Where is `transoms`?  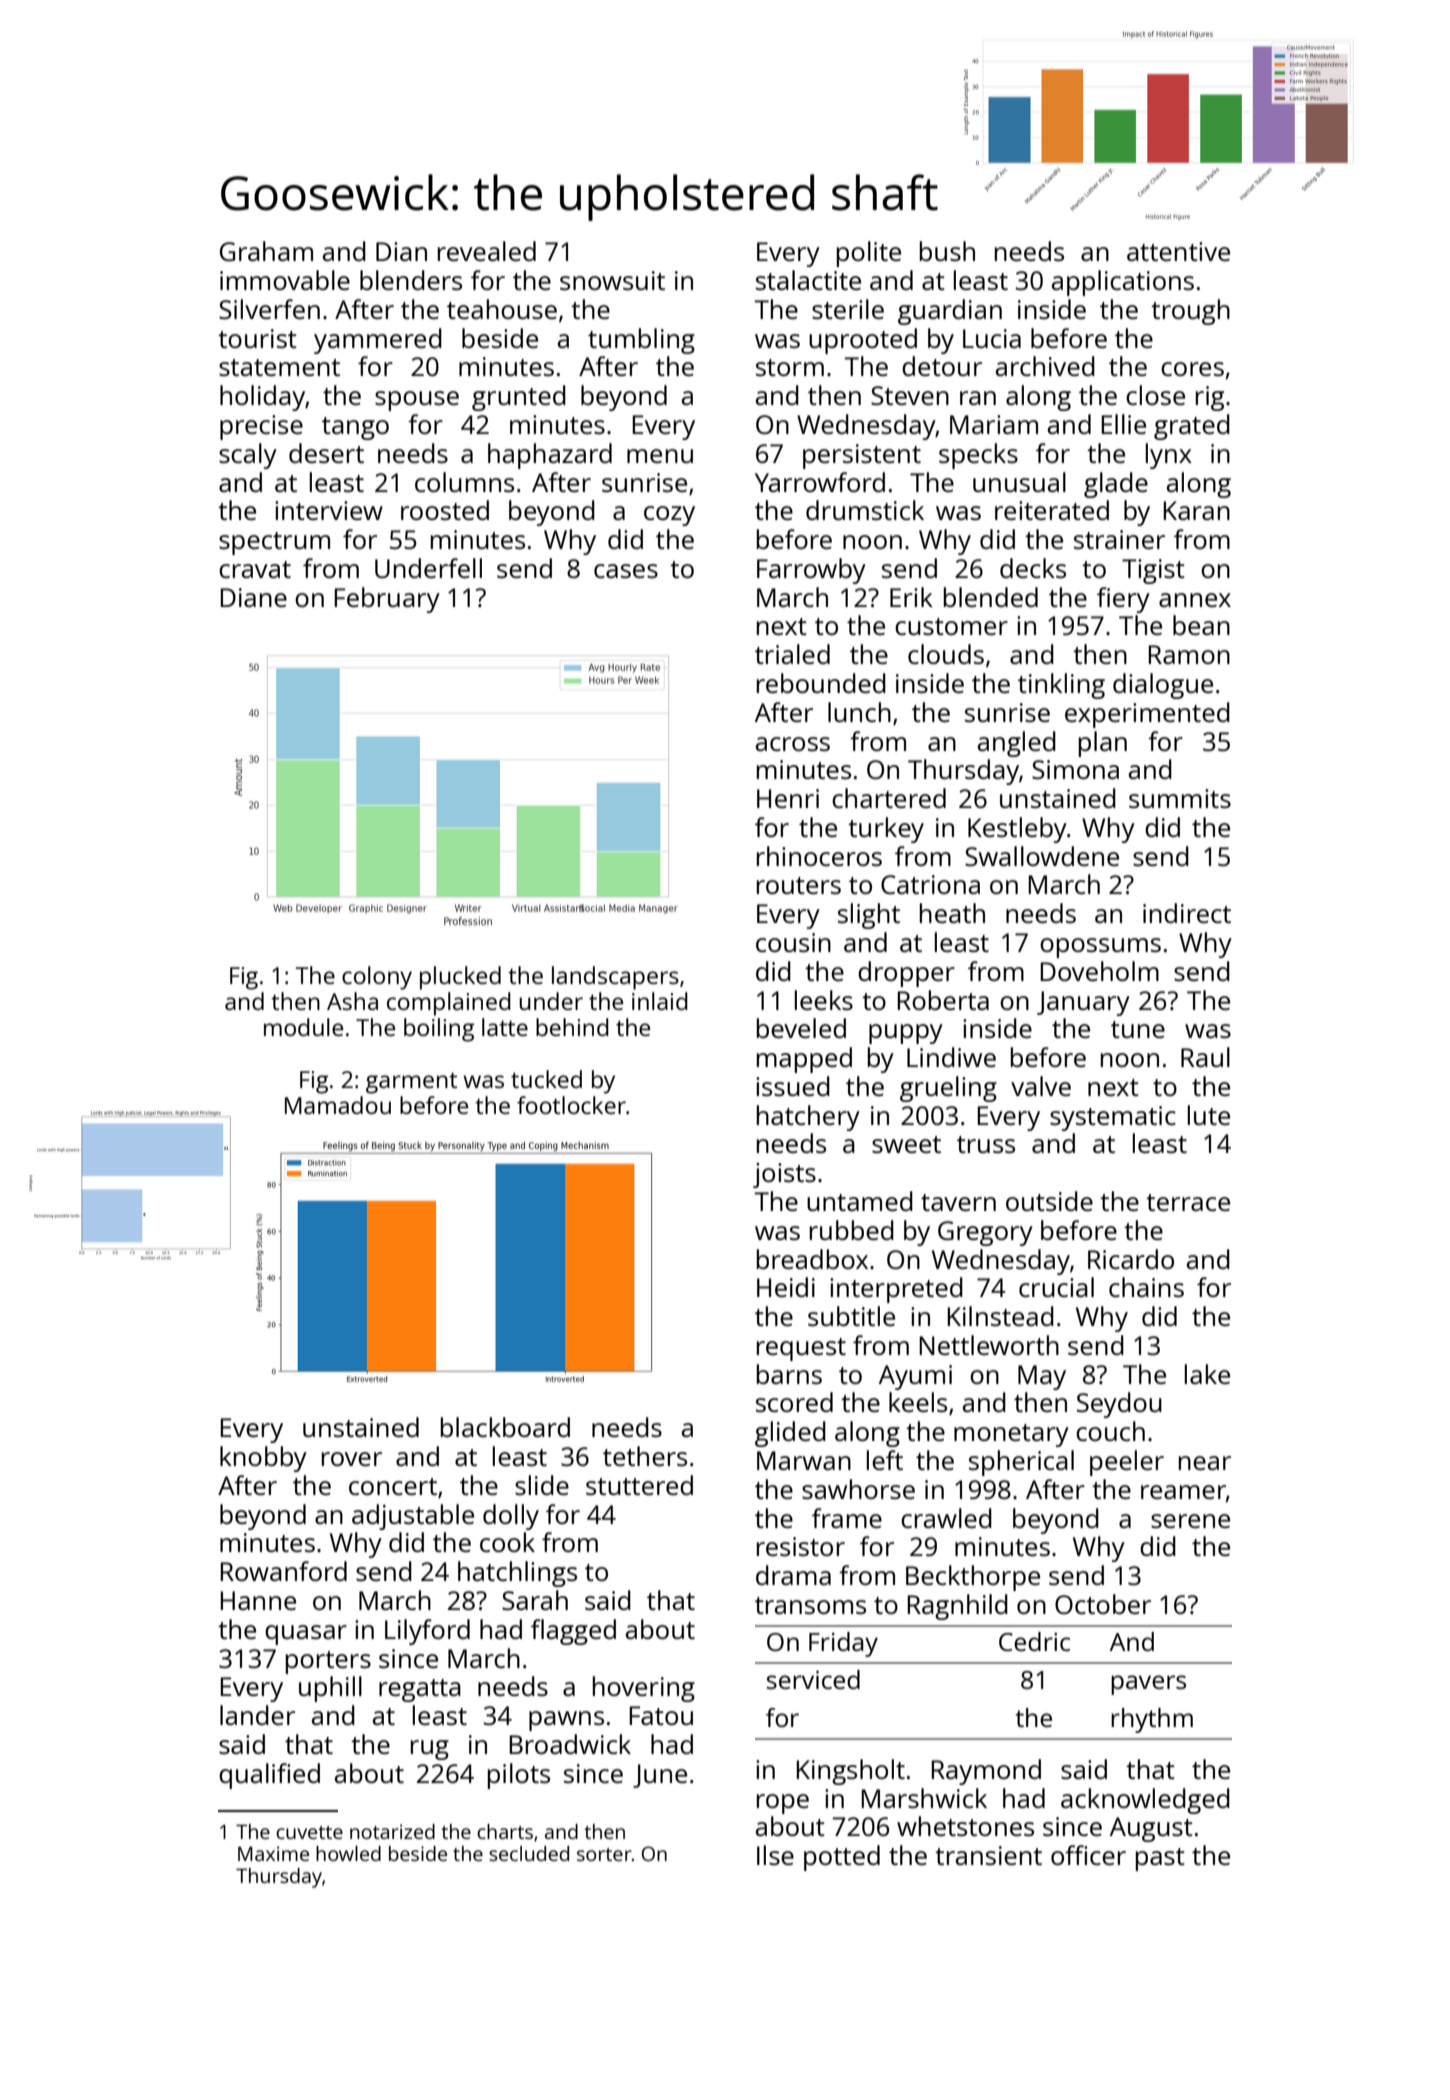 transoms is located at coordinates (810, 1605).
